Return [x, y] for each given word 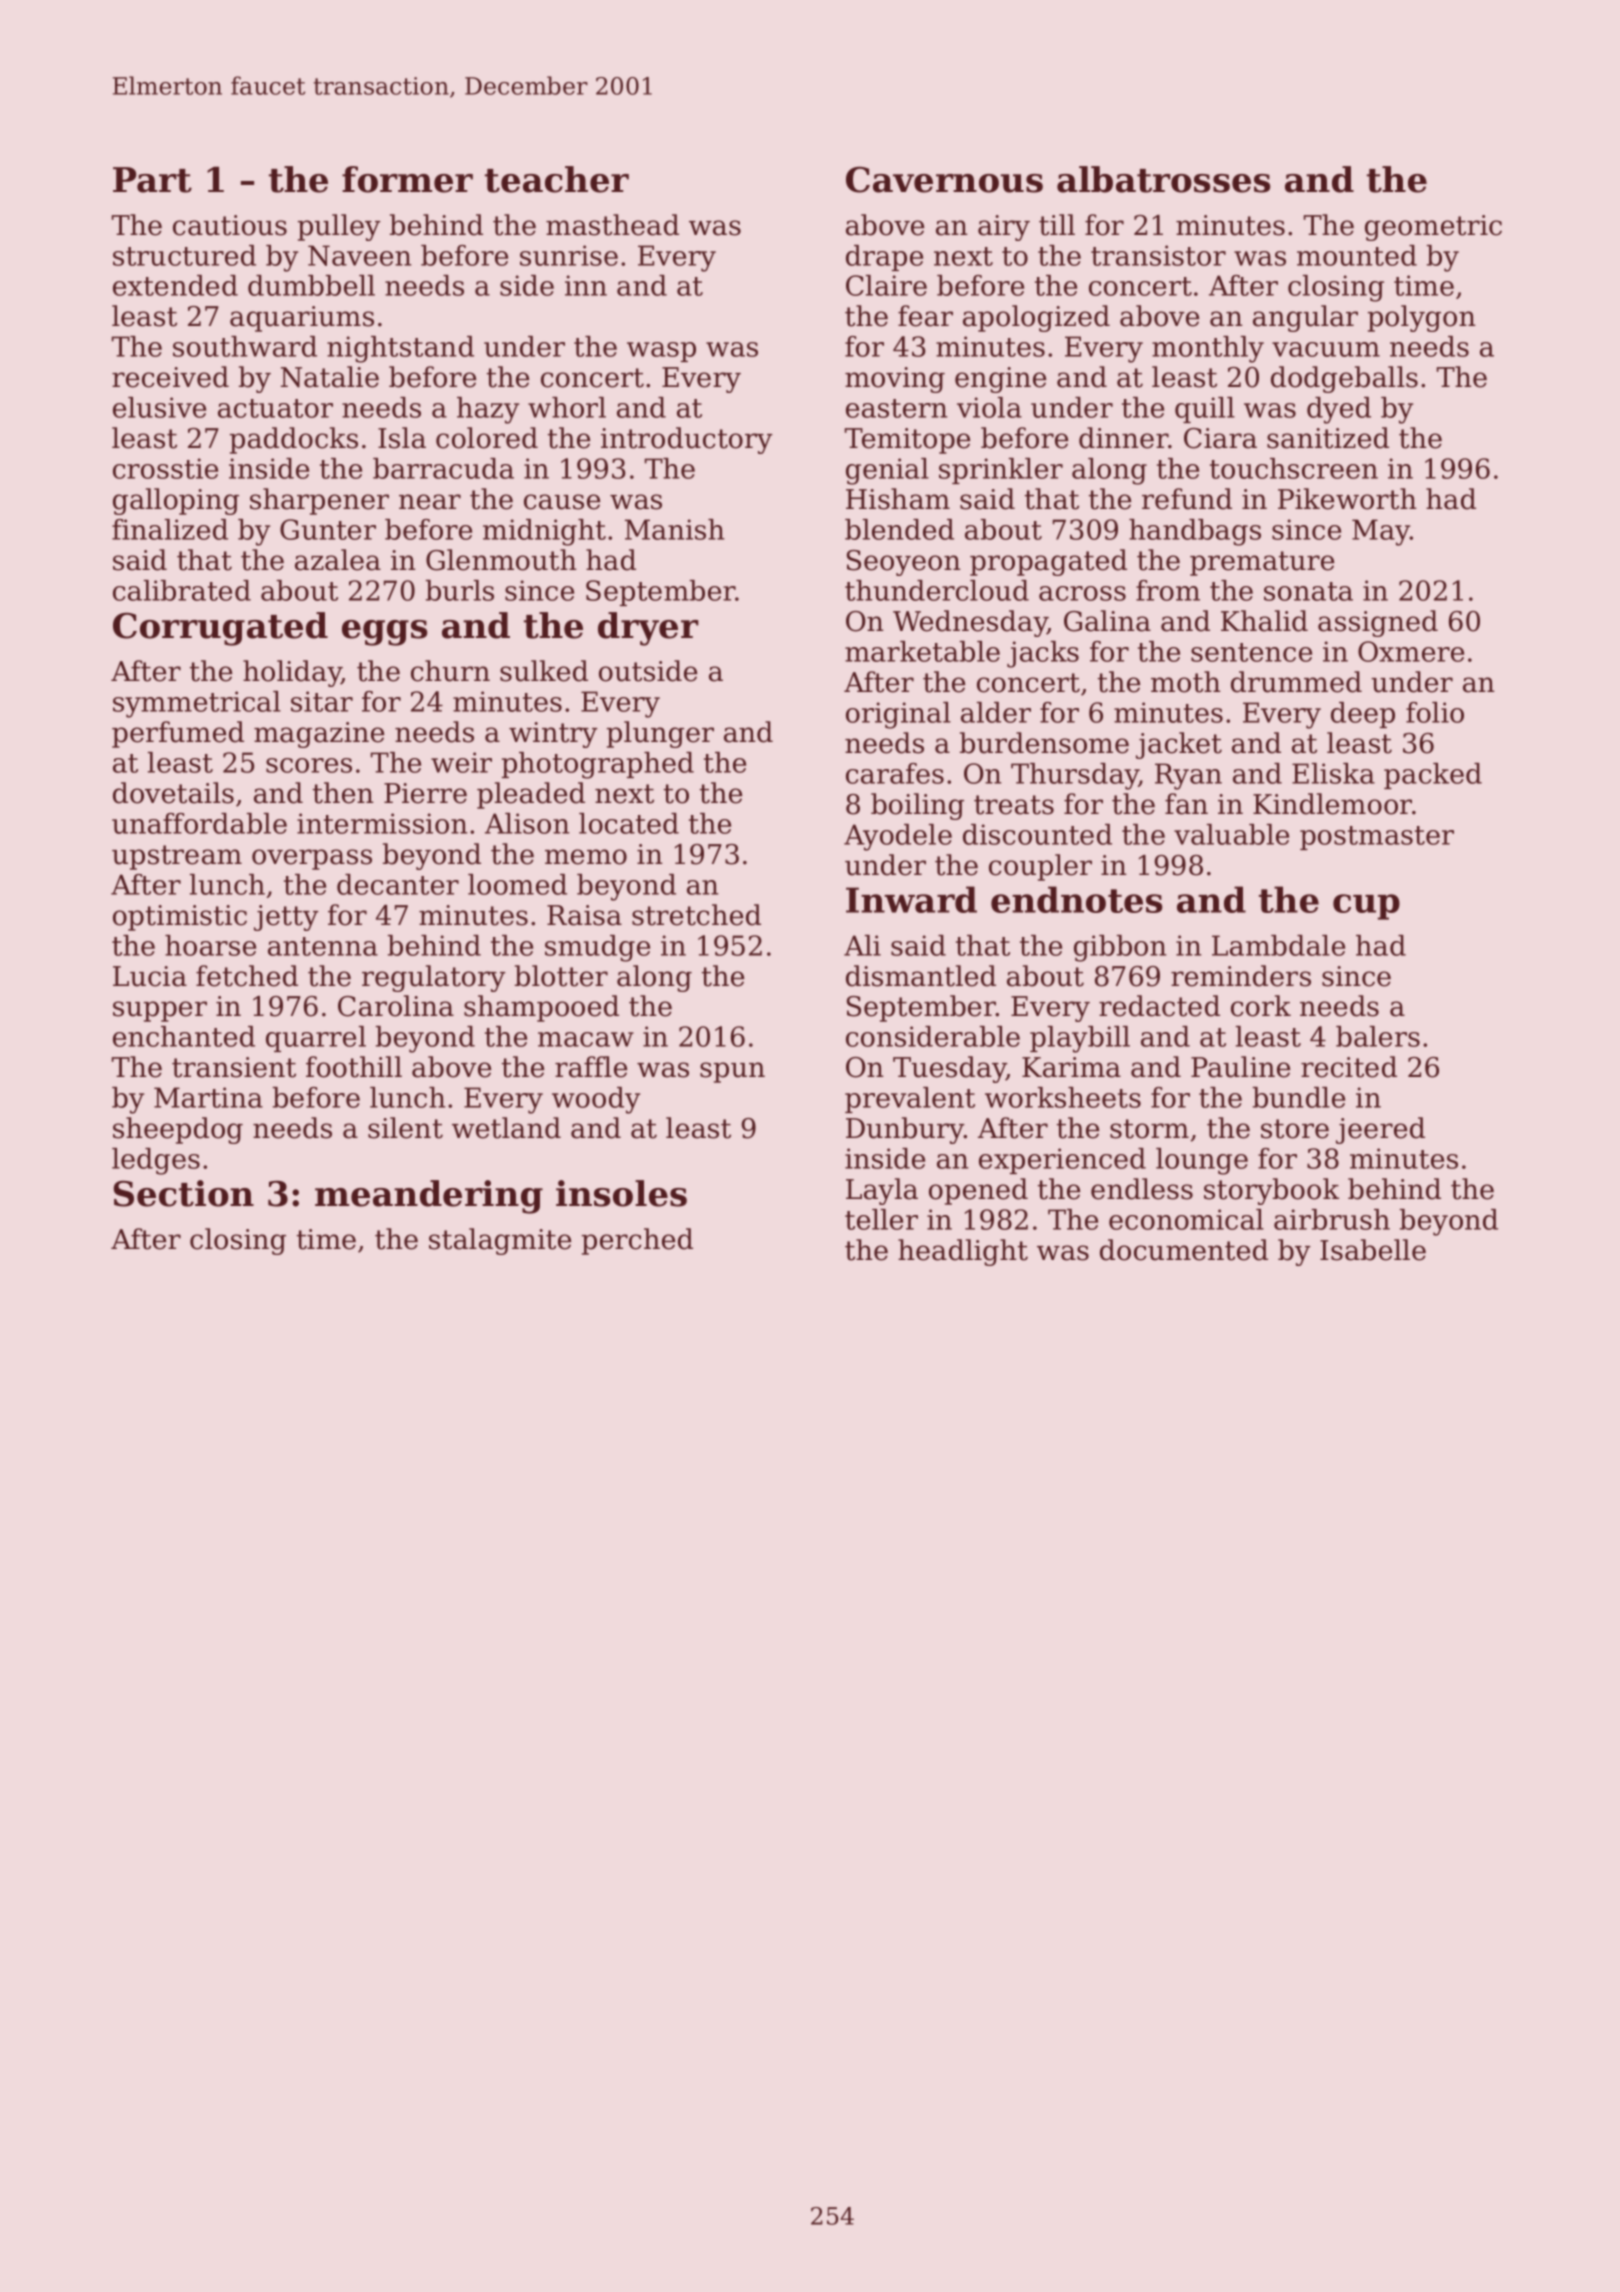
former [407, 179]
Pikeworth [1347, 499]
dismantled [921, 976]
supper [160, 1011]
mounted [1357, 255]
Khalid [1264, 621]
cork [1261, 1006]
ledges [156, 1161]
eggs [384, 633]
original [898, 715]
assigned [1378, 623]
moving [895, 380]
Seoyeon [904, 563]
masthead [612, 225]
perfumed [178, 734]
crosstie [165, 468]
